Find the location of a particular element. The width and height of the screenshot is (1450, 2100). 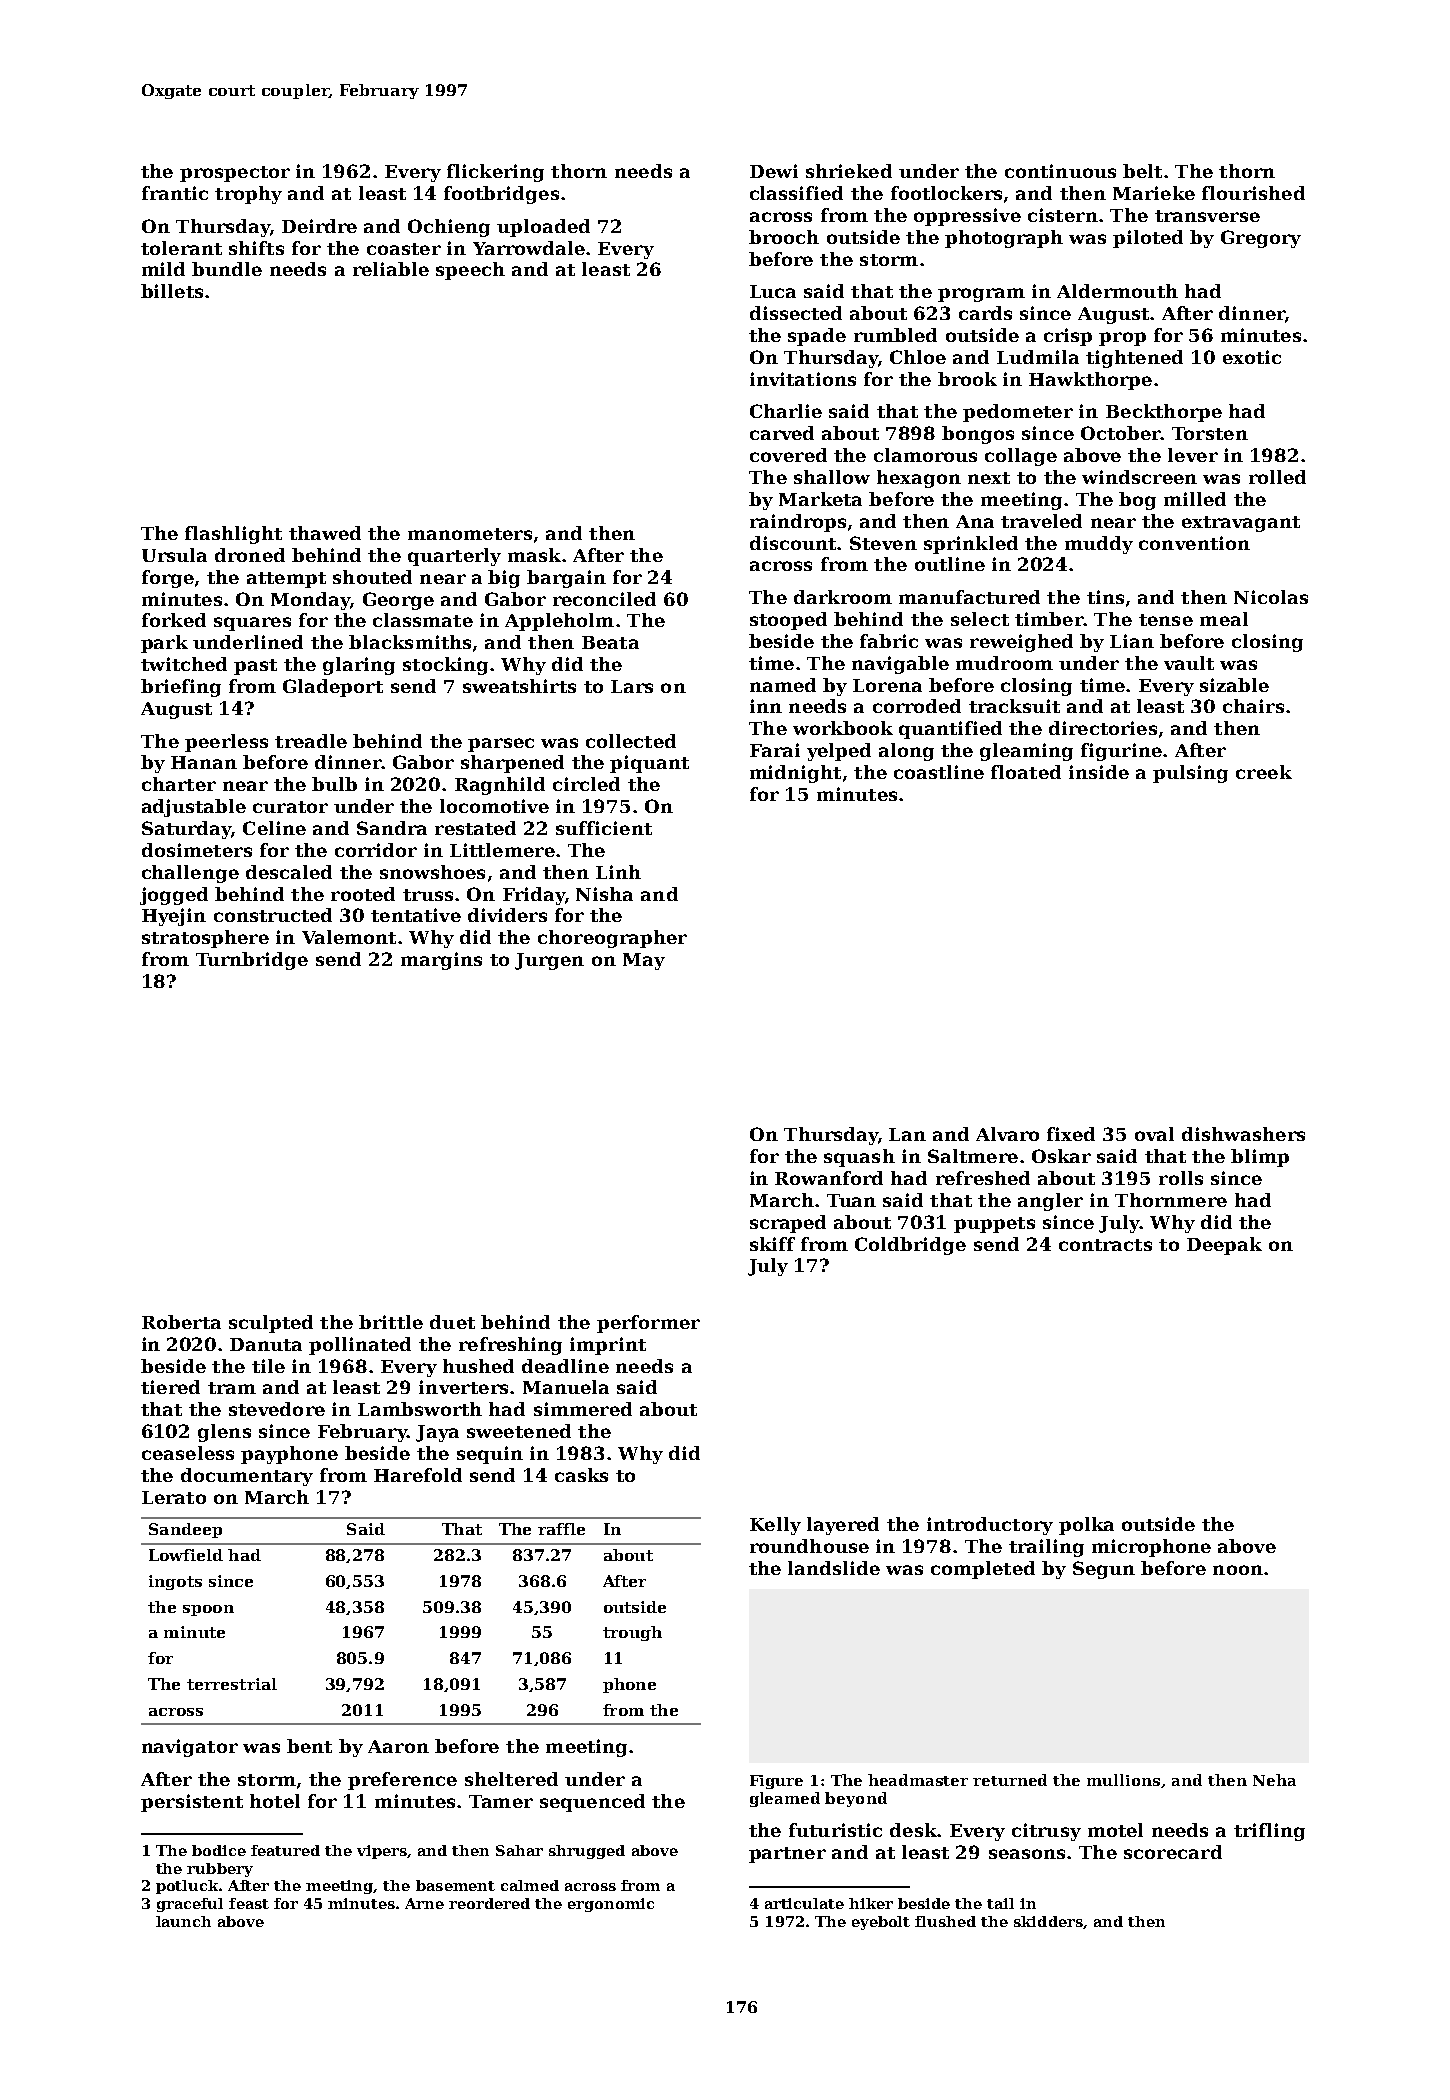

Kelly is located at coordinates (775, 1526).
